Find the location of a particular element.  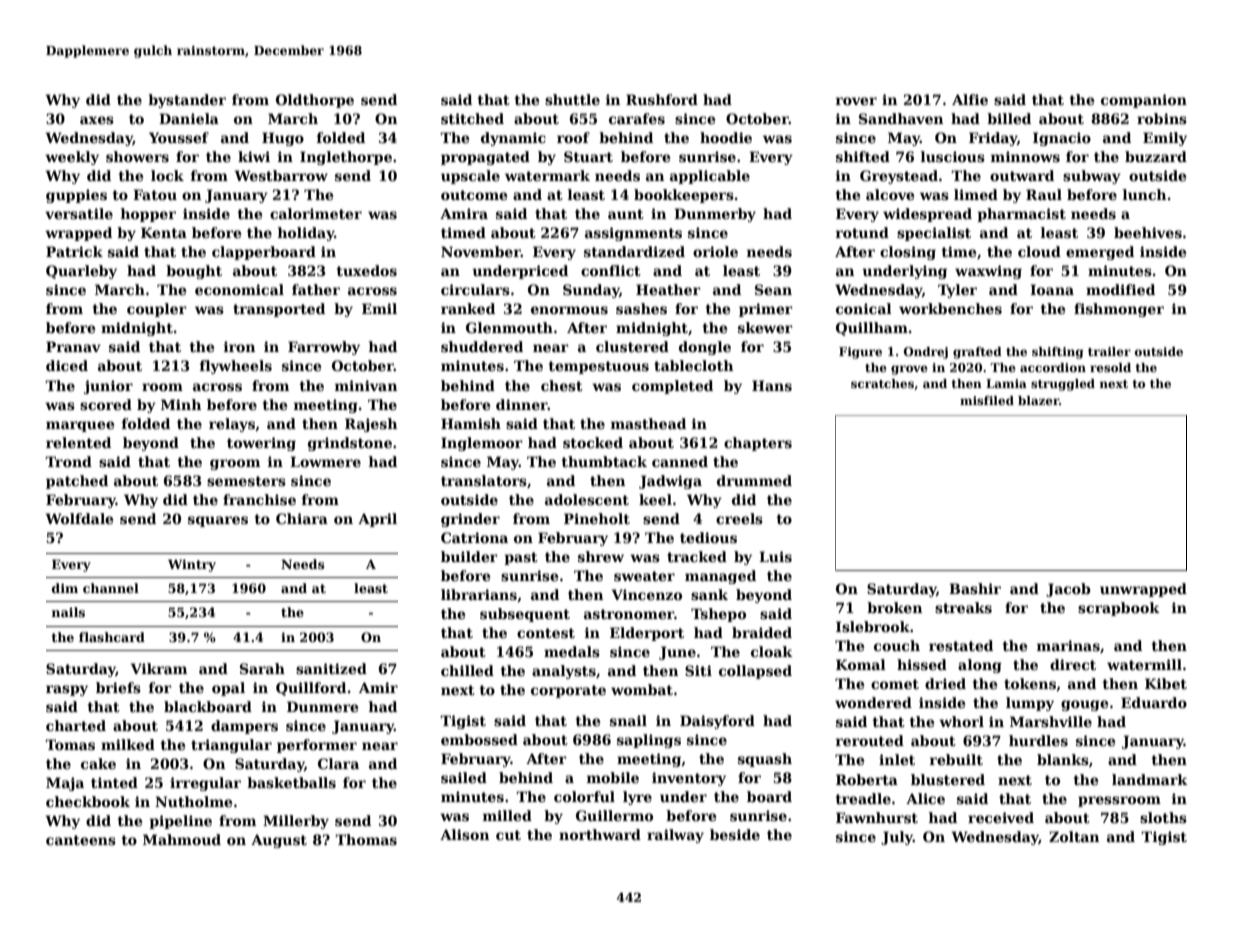

dim is located at coordinates (65, 588).
